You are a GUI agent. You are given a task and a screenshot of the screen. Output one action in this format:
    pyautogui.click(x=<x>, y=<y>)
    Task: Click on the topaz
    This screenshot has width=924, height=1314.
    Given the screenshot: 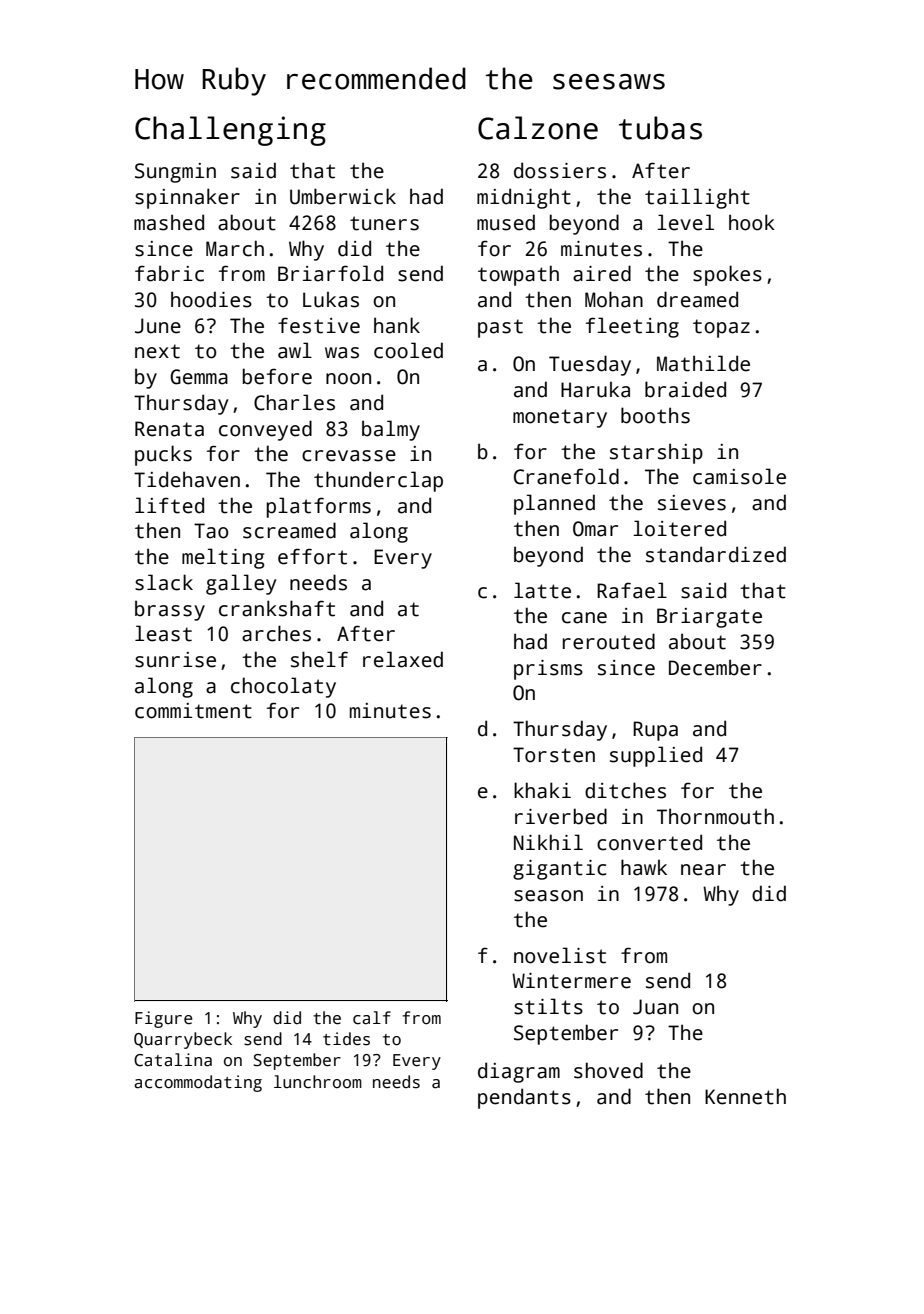 What is the action you would take?
    pyautogui.click(x=721, y=328)
